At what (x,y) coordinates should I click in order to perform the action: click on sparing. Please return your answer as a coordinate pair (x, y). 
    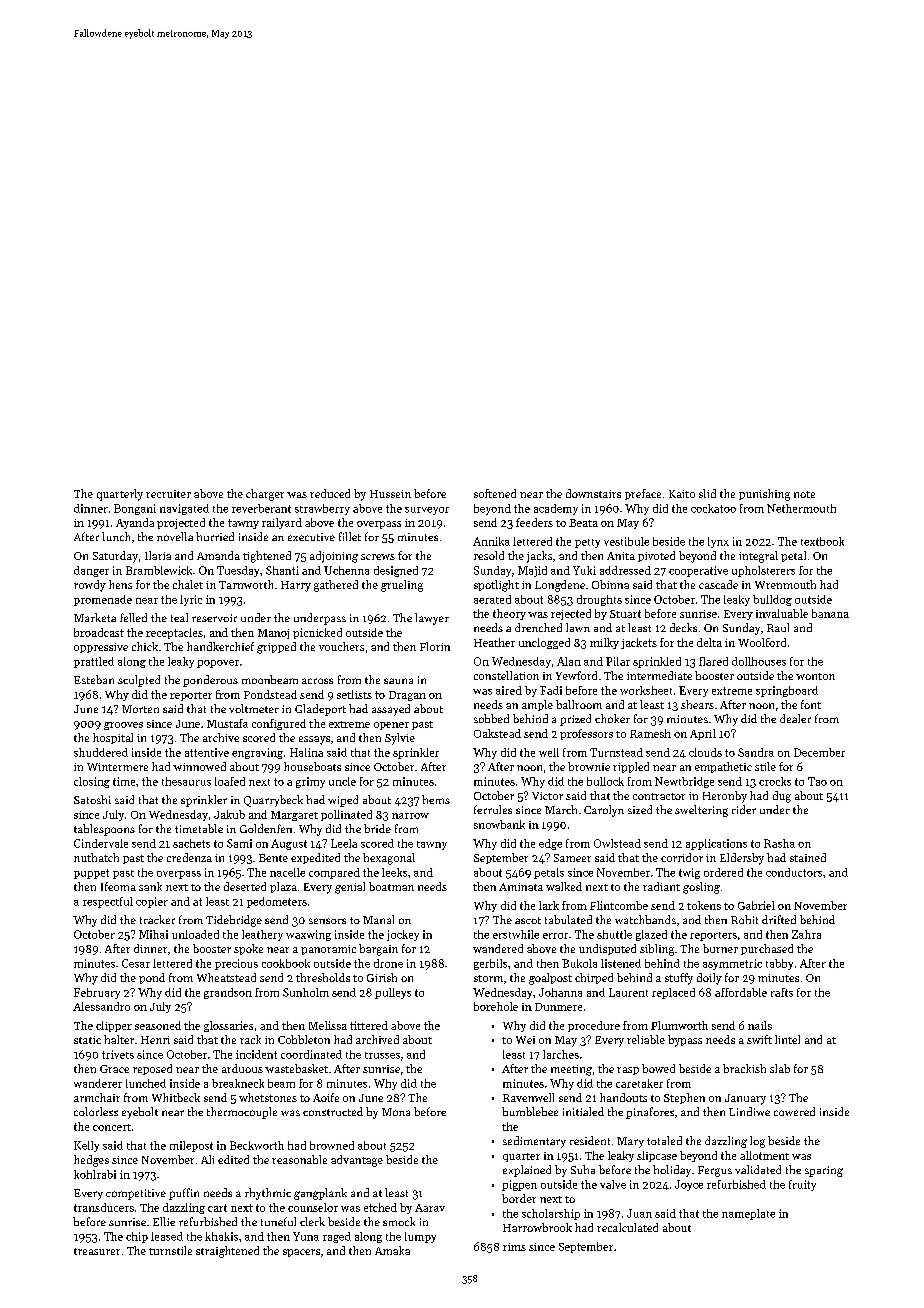
    Looking at the image, I should click on (824, 1171).
